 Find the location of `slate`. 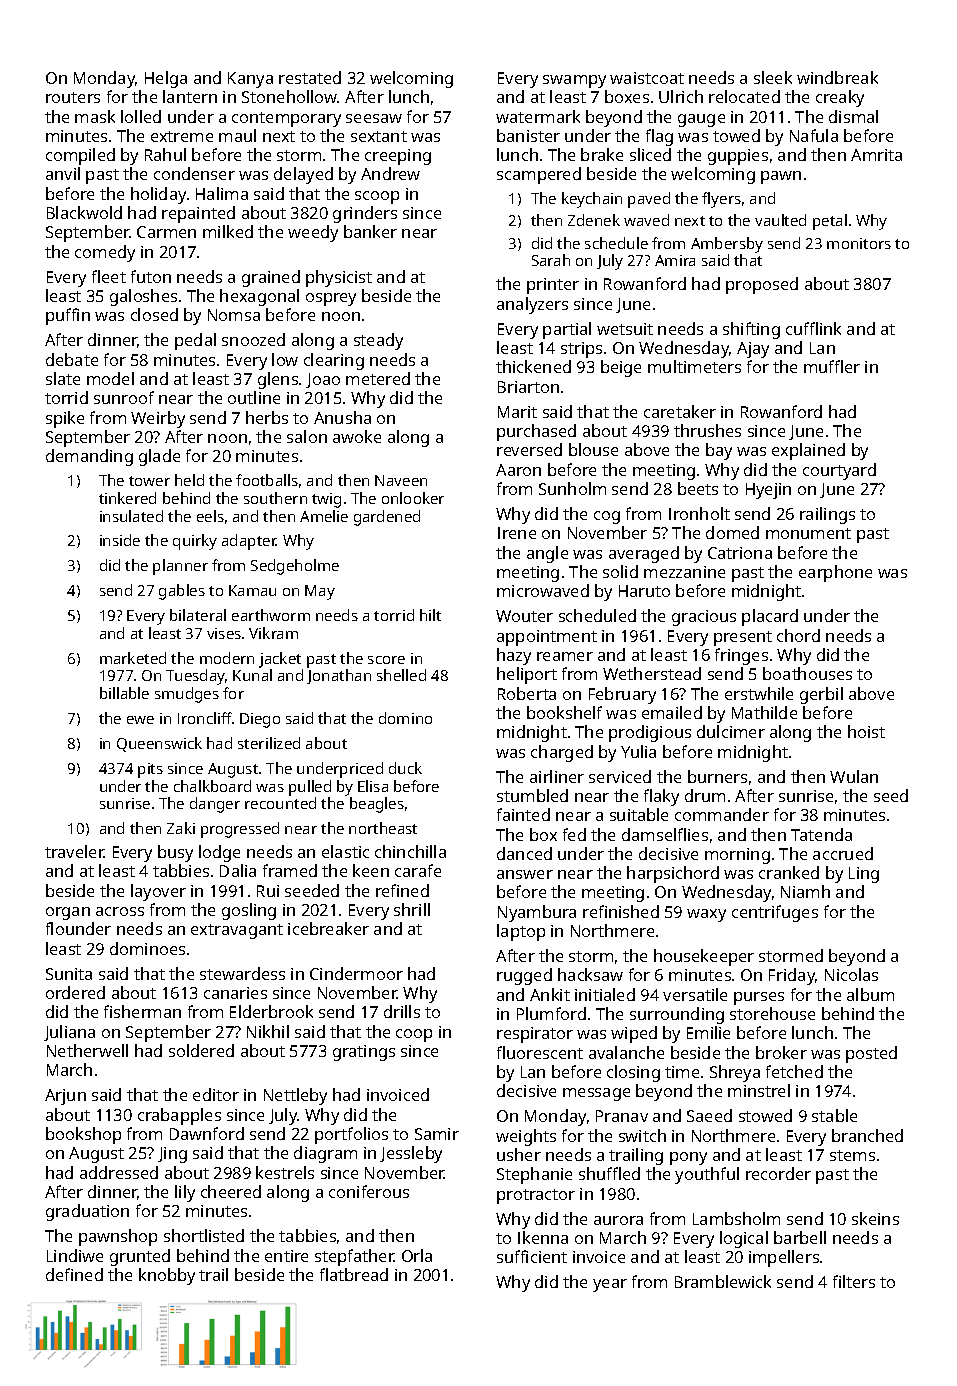

slate is located at coordinates (63, 378).
